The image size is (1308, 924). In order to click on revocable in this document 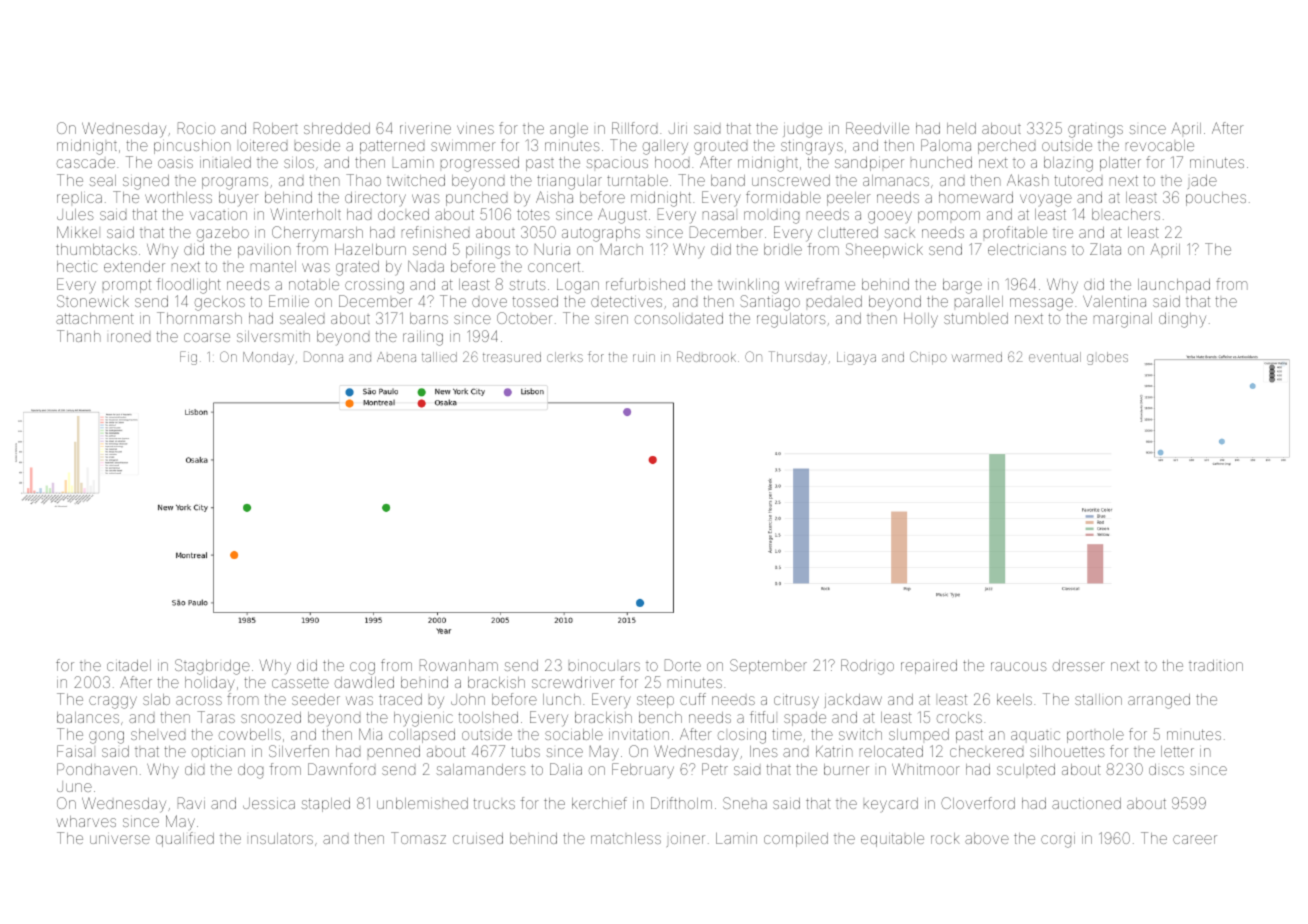, I will do `click(1160, 145)`.
